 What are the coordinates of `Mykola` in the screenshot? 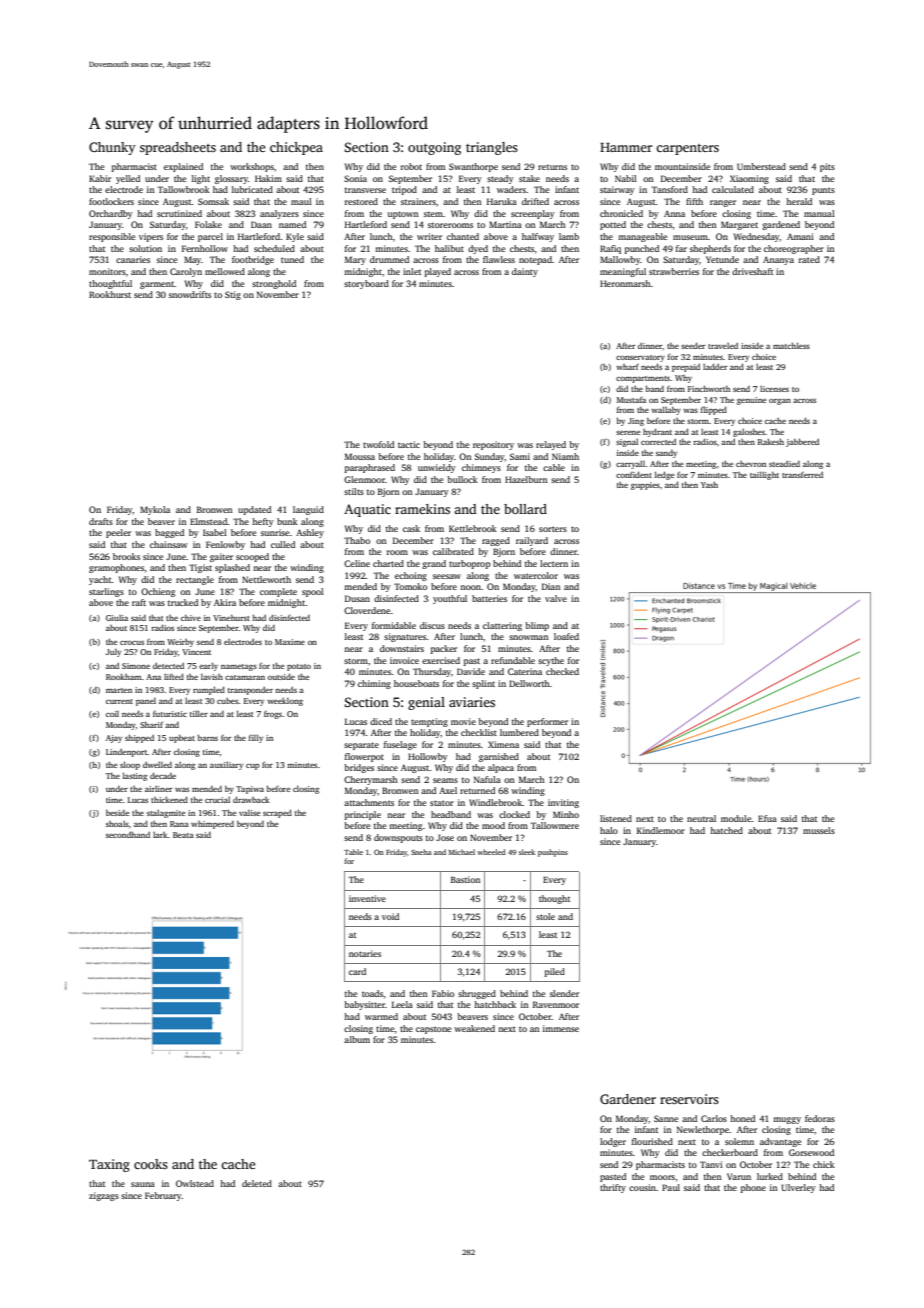 It's located at (155, 510).
